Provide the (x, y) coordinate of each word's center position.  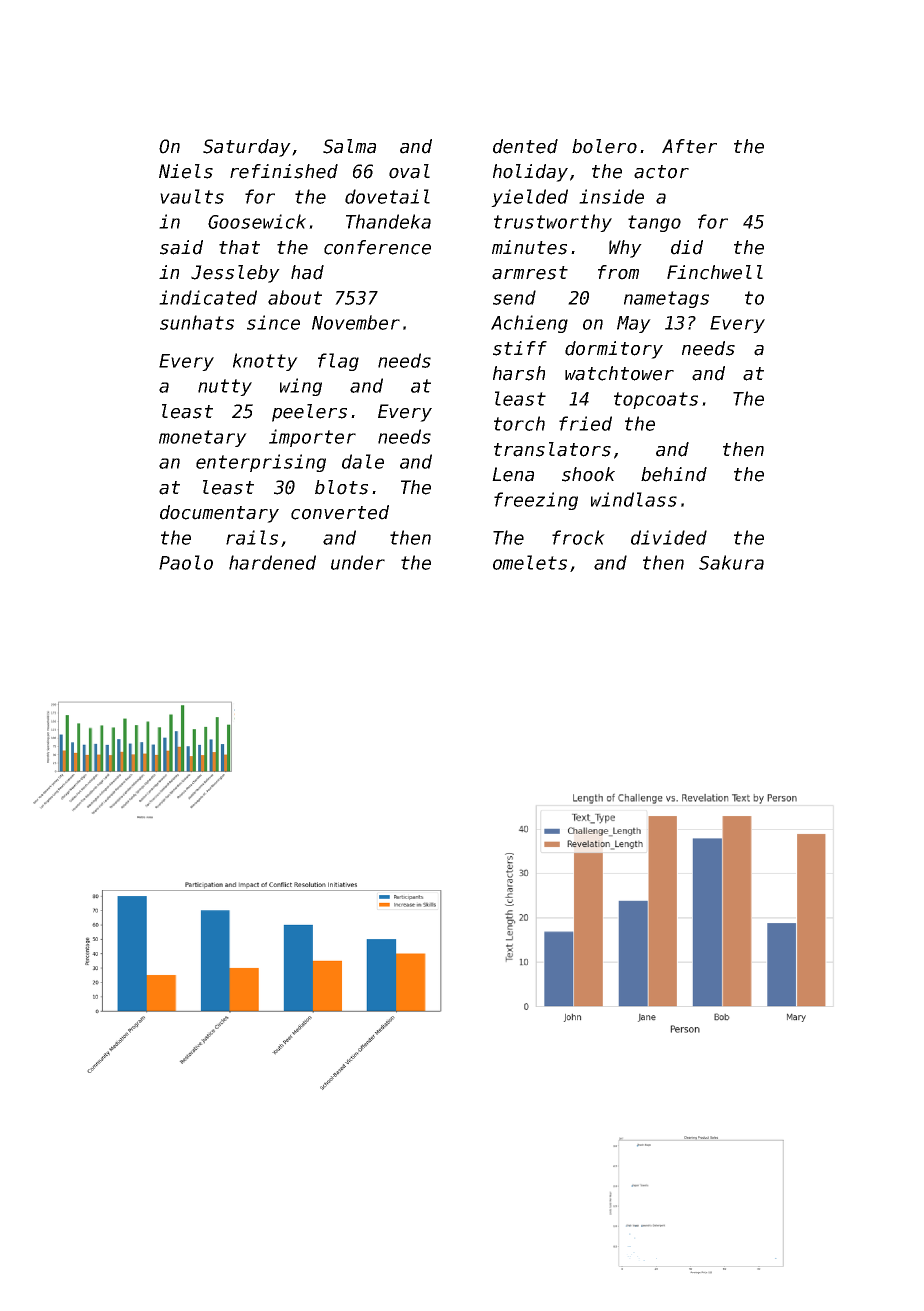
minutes (529, 247)
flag (338, 362)
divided (669, 537)
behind (674, 474)
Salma (349, 146)
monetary (203, 438)
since (273, 322)
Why (625, 249)
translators (552, 449)
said (181, 247)
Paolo (186, 562)
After (689, 146)
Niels (186, 171)
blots (341, 487)
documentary (219, 514)
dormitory (614, 350)
